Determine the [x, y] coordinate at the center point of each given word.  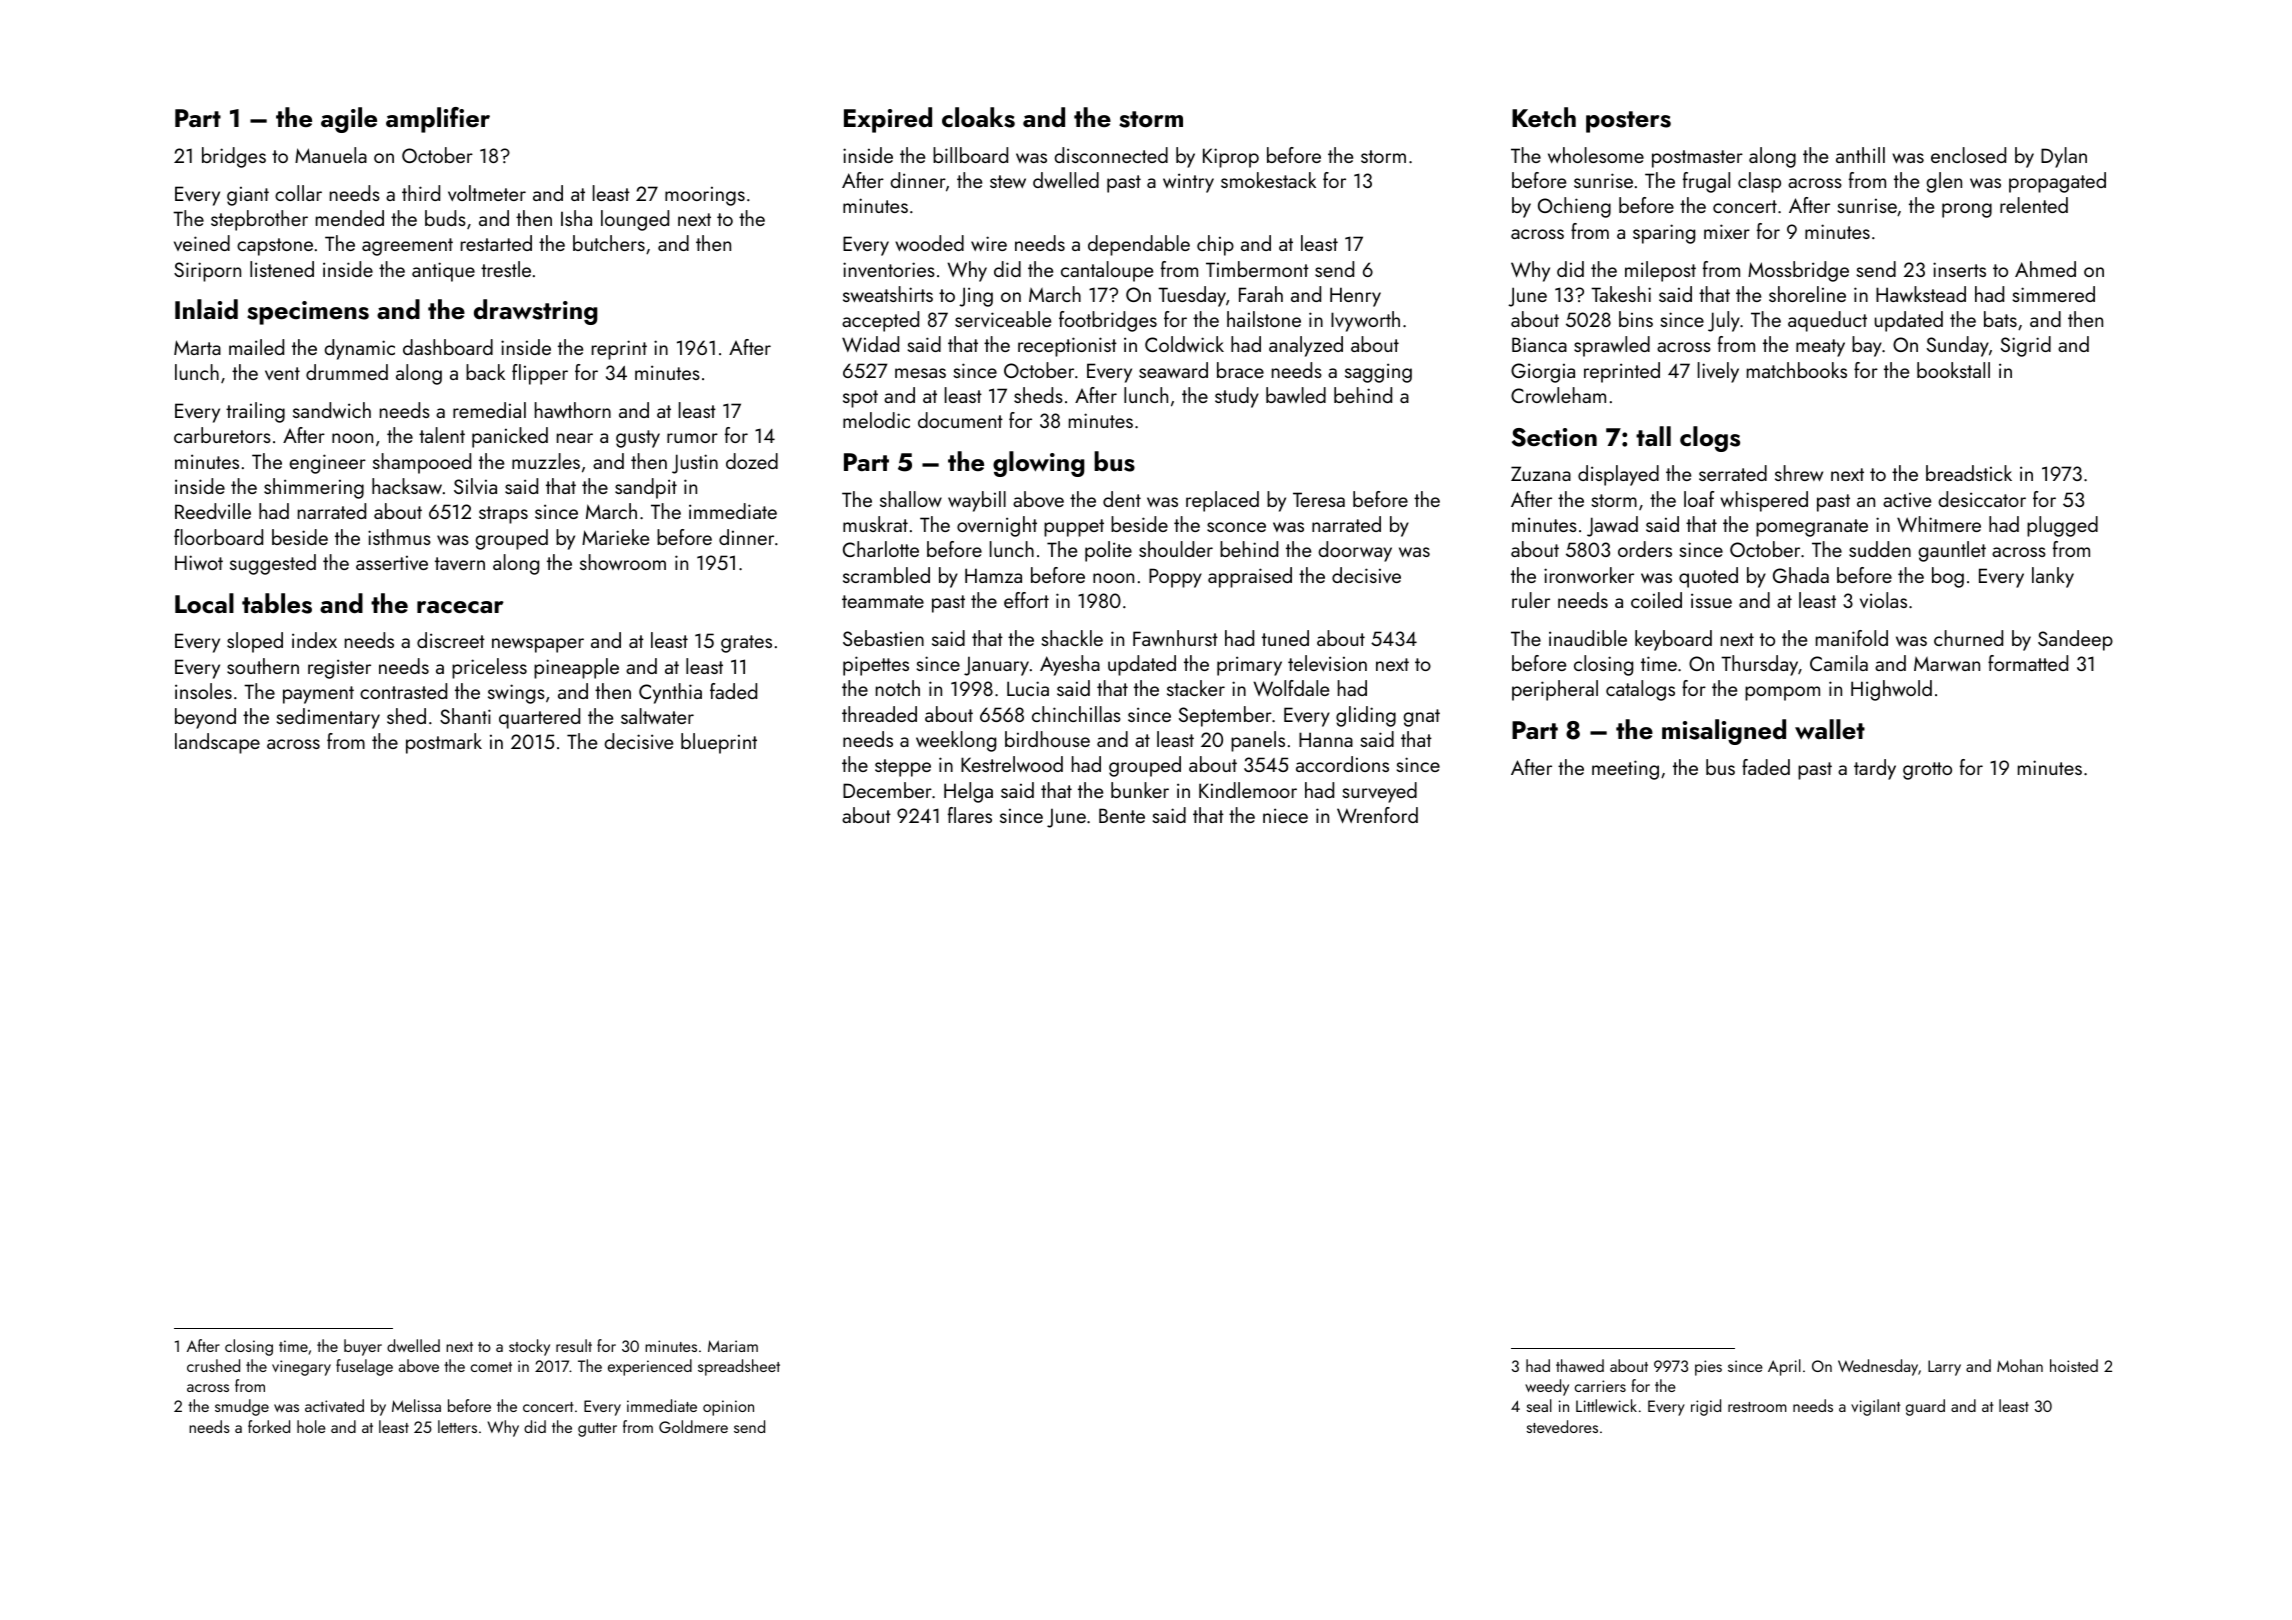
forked [269, 1426]
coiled [1656, 600]
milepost [1660, 271]
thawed [1580, 1365]
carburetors [222, 435]
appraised [1250, 577]
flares [970, 815]
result [574, 1345]
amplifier [438, 120]
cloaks [978, 117]
